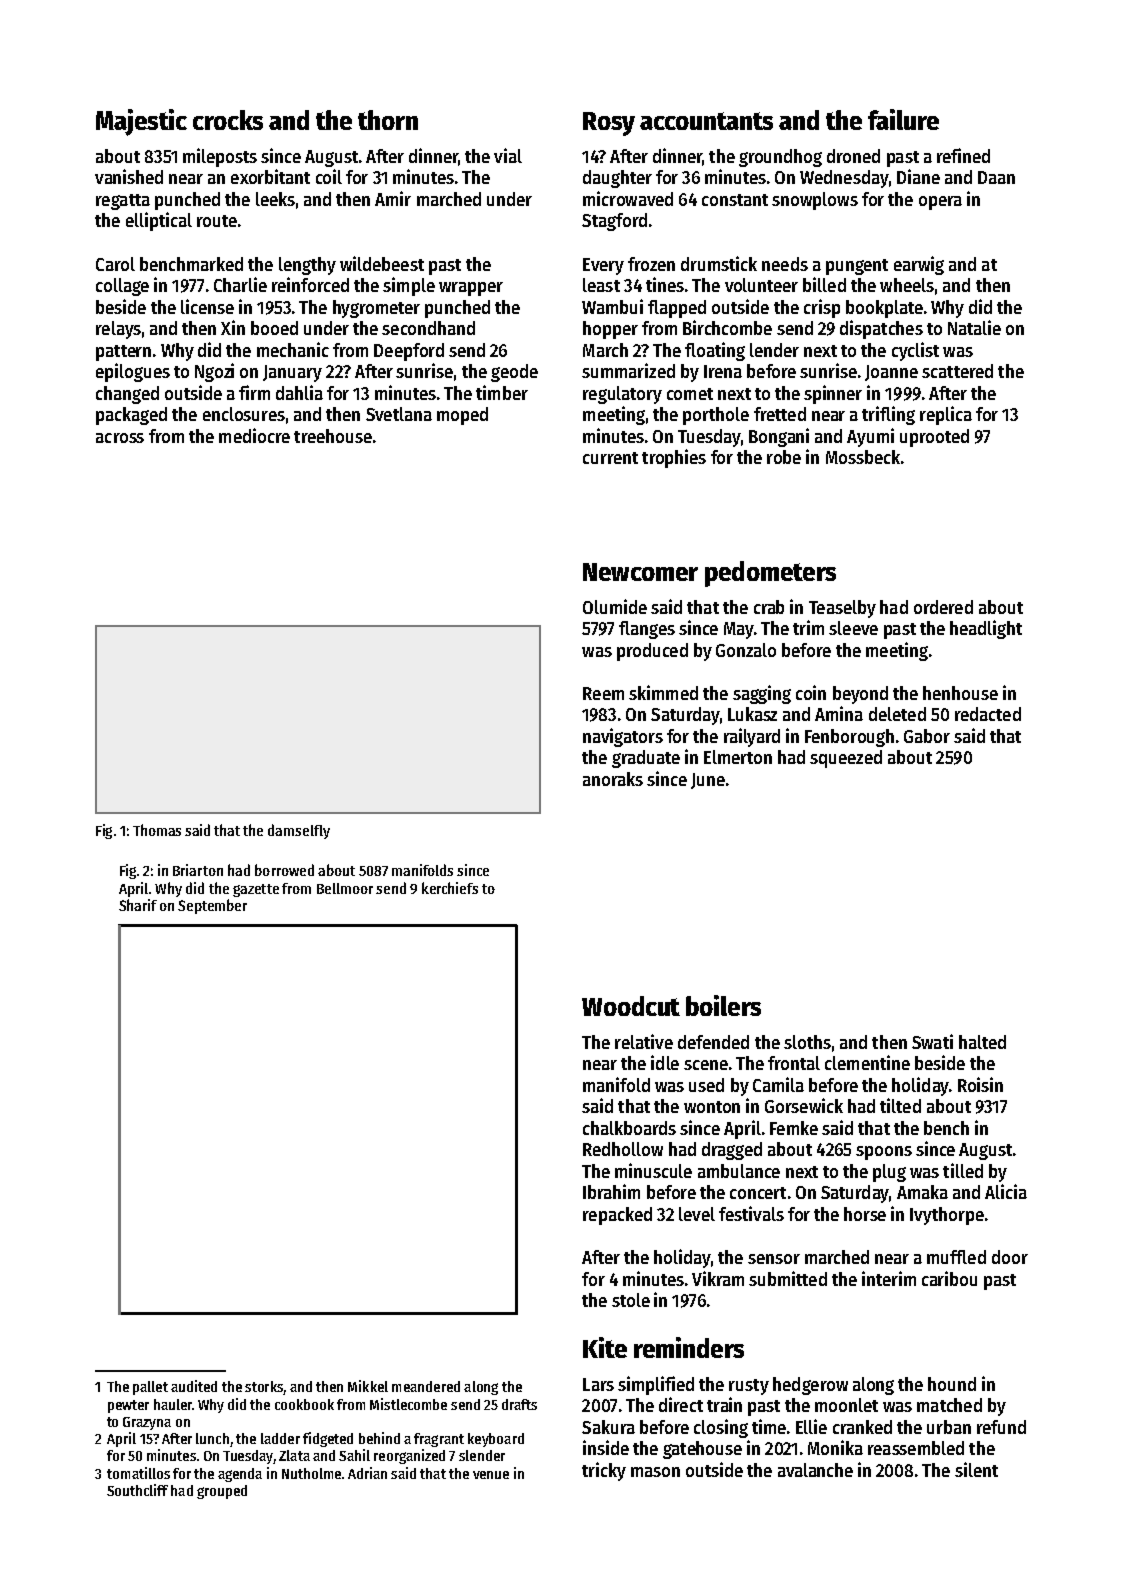 The height and width of the document is (1595, 1123). What do you see at coordinates (988, 714) in the document?
I see `redacted` at bounding box center [988, 714].
